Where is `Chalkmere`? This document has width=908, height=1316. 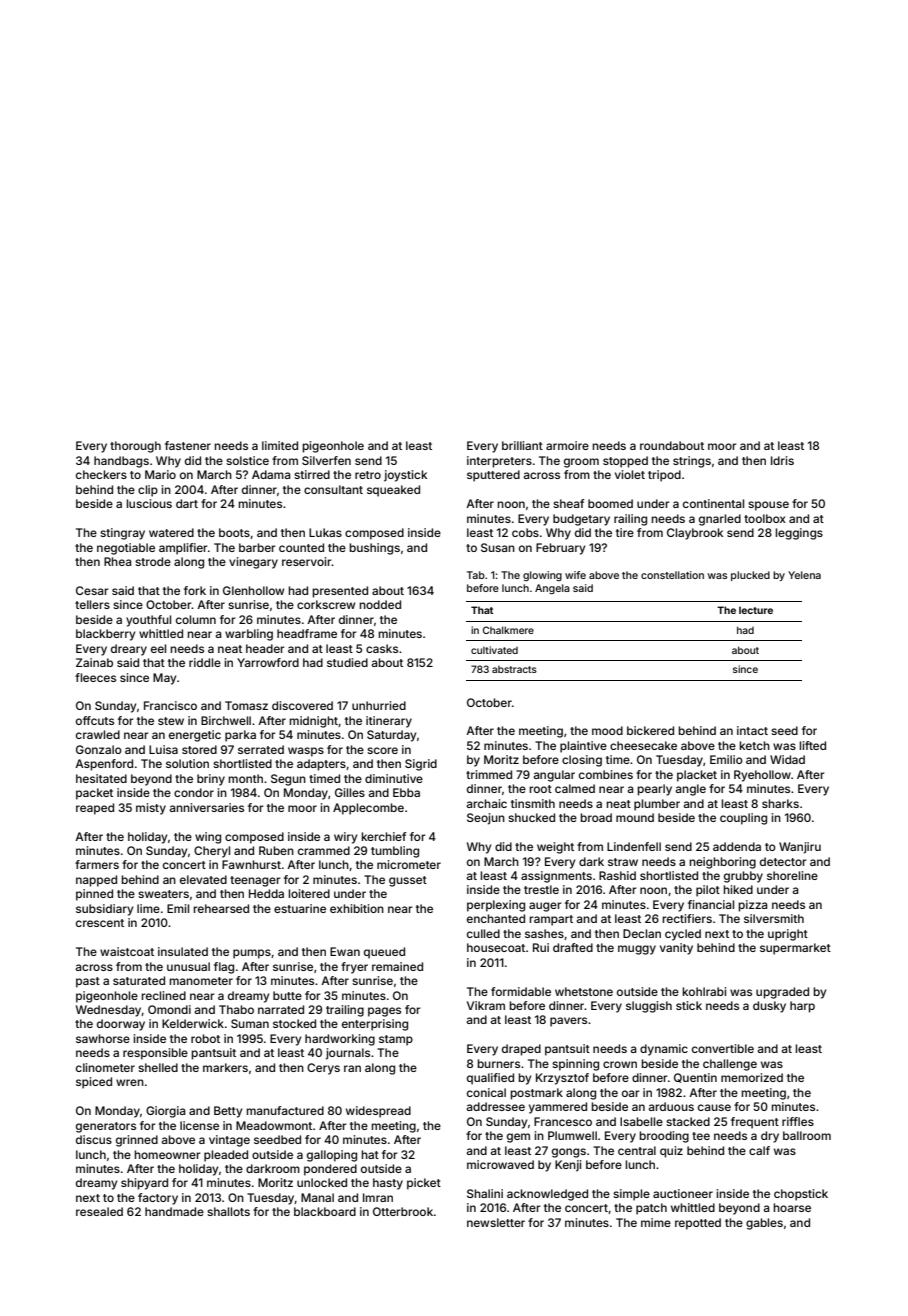 Chalkmere is located at coordinates (508, 630).
